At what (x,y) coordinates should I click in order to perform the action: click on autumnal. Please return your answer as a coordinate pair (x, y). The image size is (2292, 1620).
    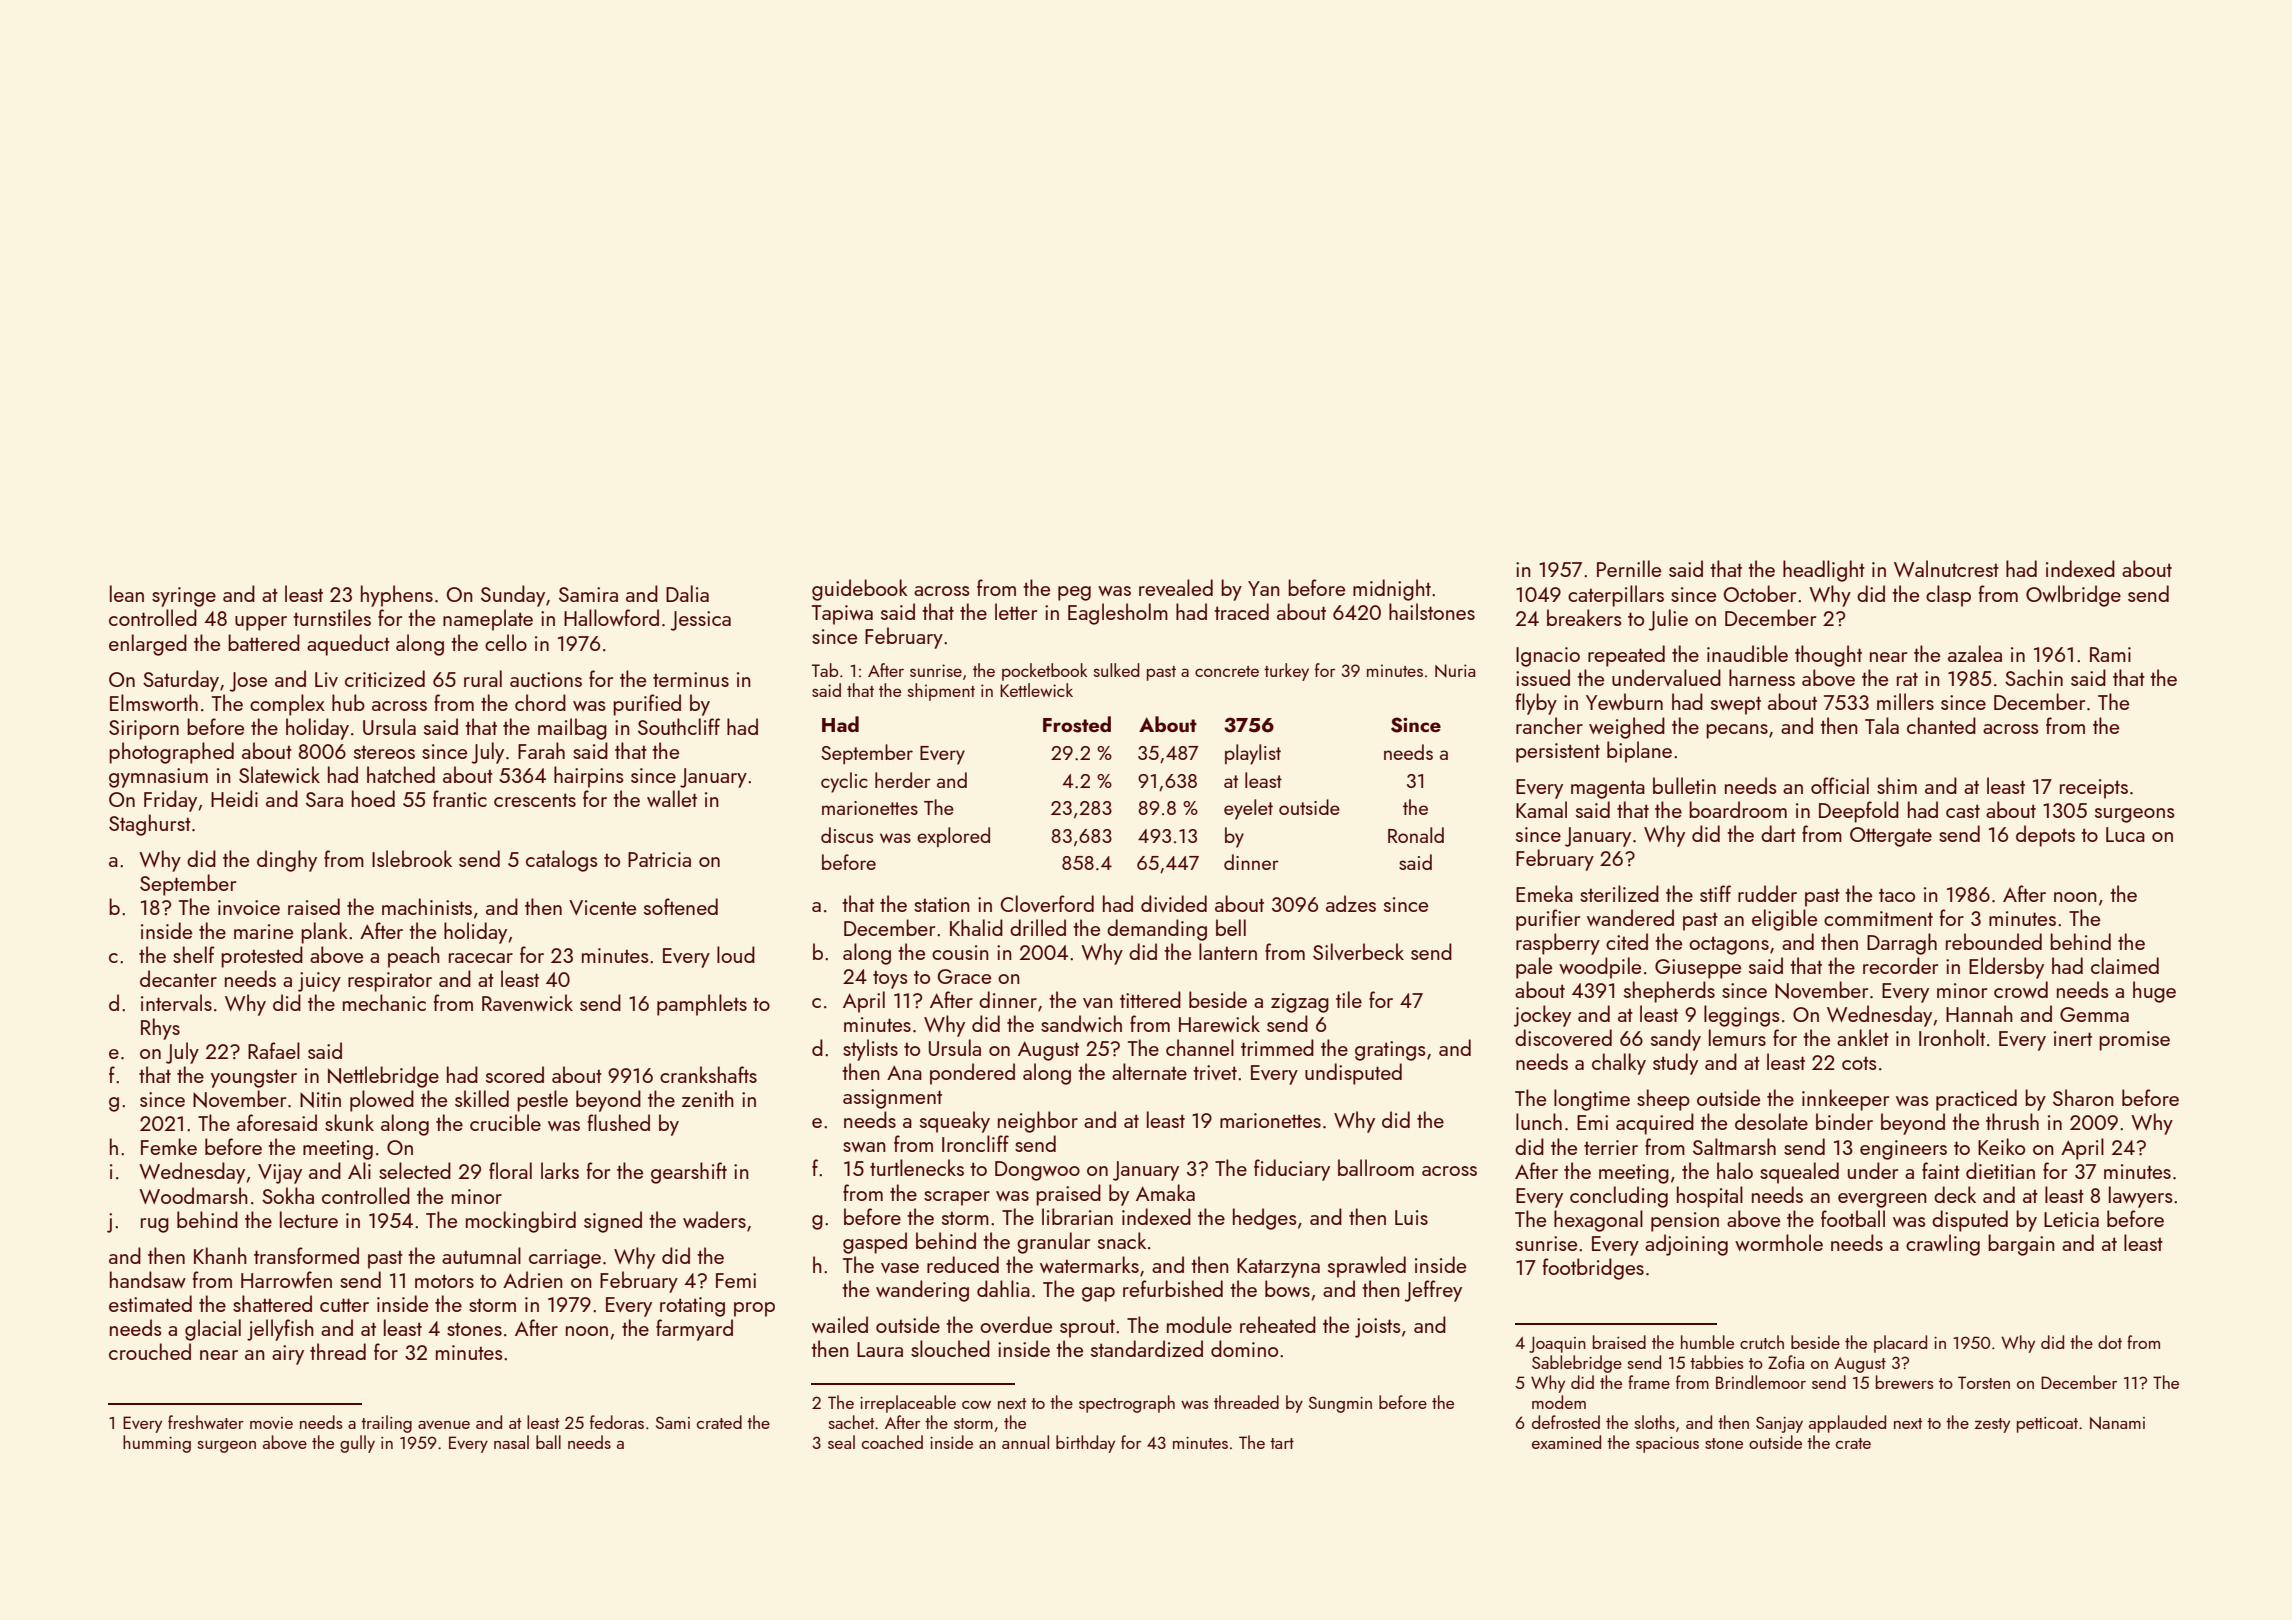
    Looking at the image, I should click on (481, 1255).
